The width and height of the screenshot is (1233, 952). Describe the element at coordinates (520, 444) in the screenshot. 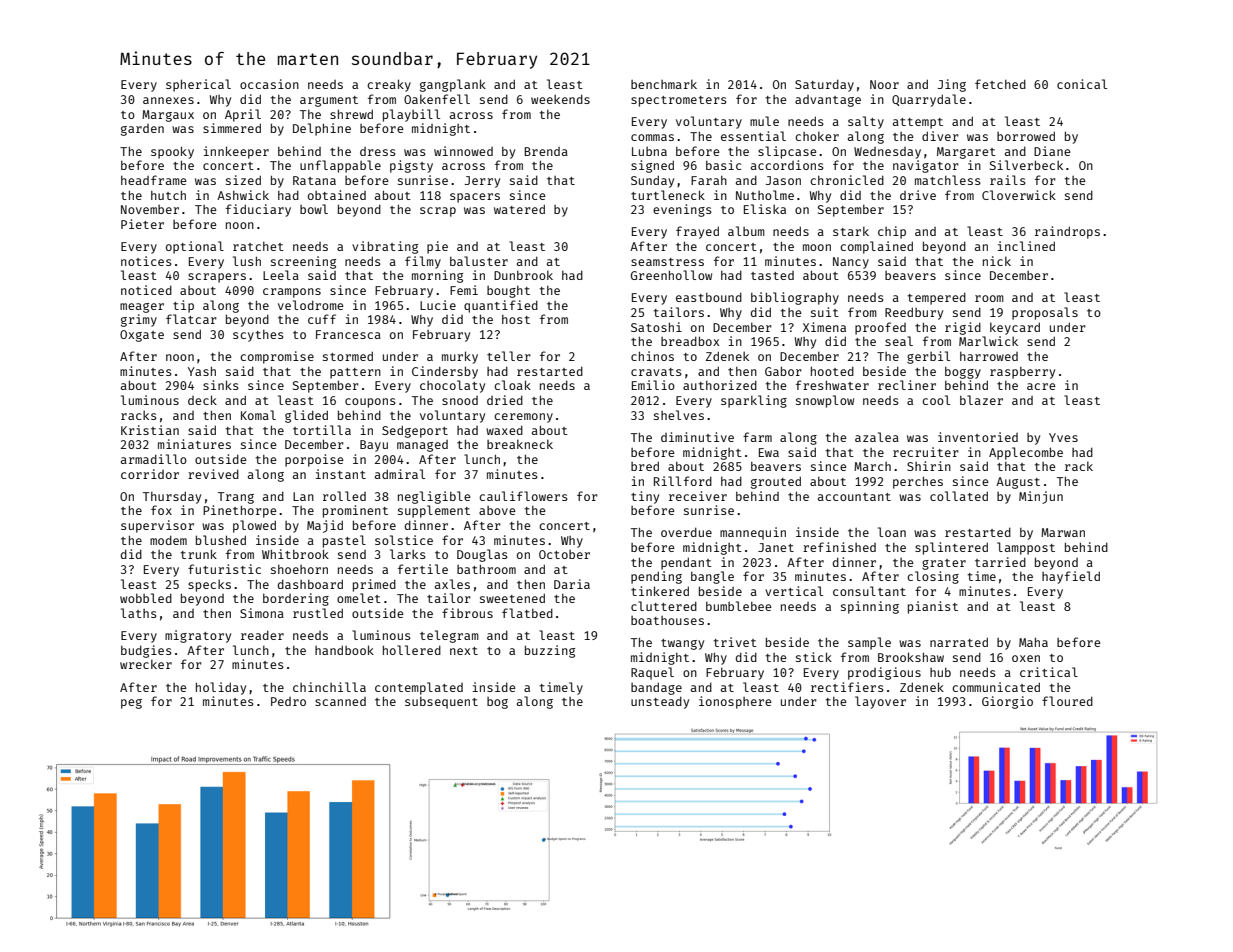

I see `breakneck` at that location.
